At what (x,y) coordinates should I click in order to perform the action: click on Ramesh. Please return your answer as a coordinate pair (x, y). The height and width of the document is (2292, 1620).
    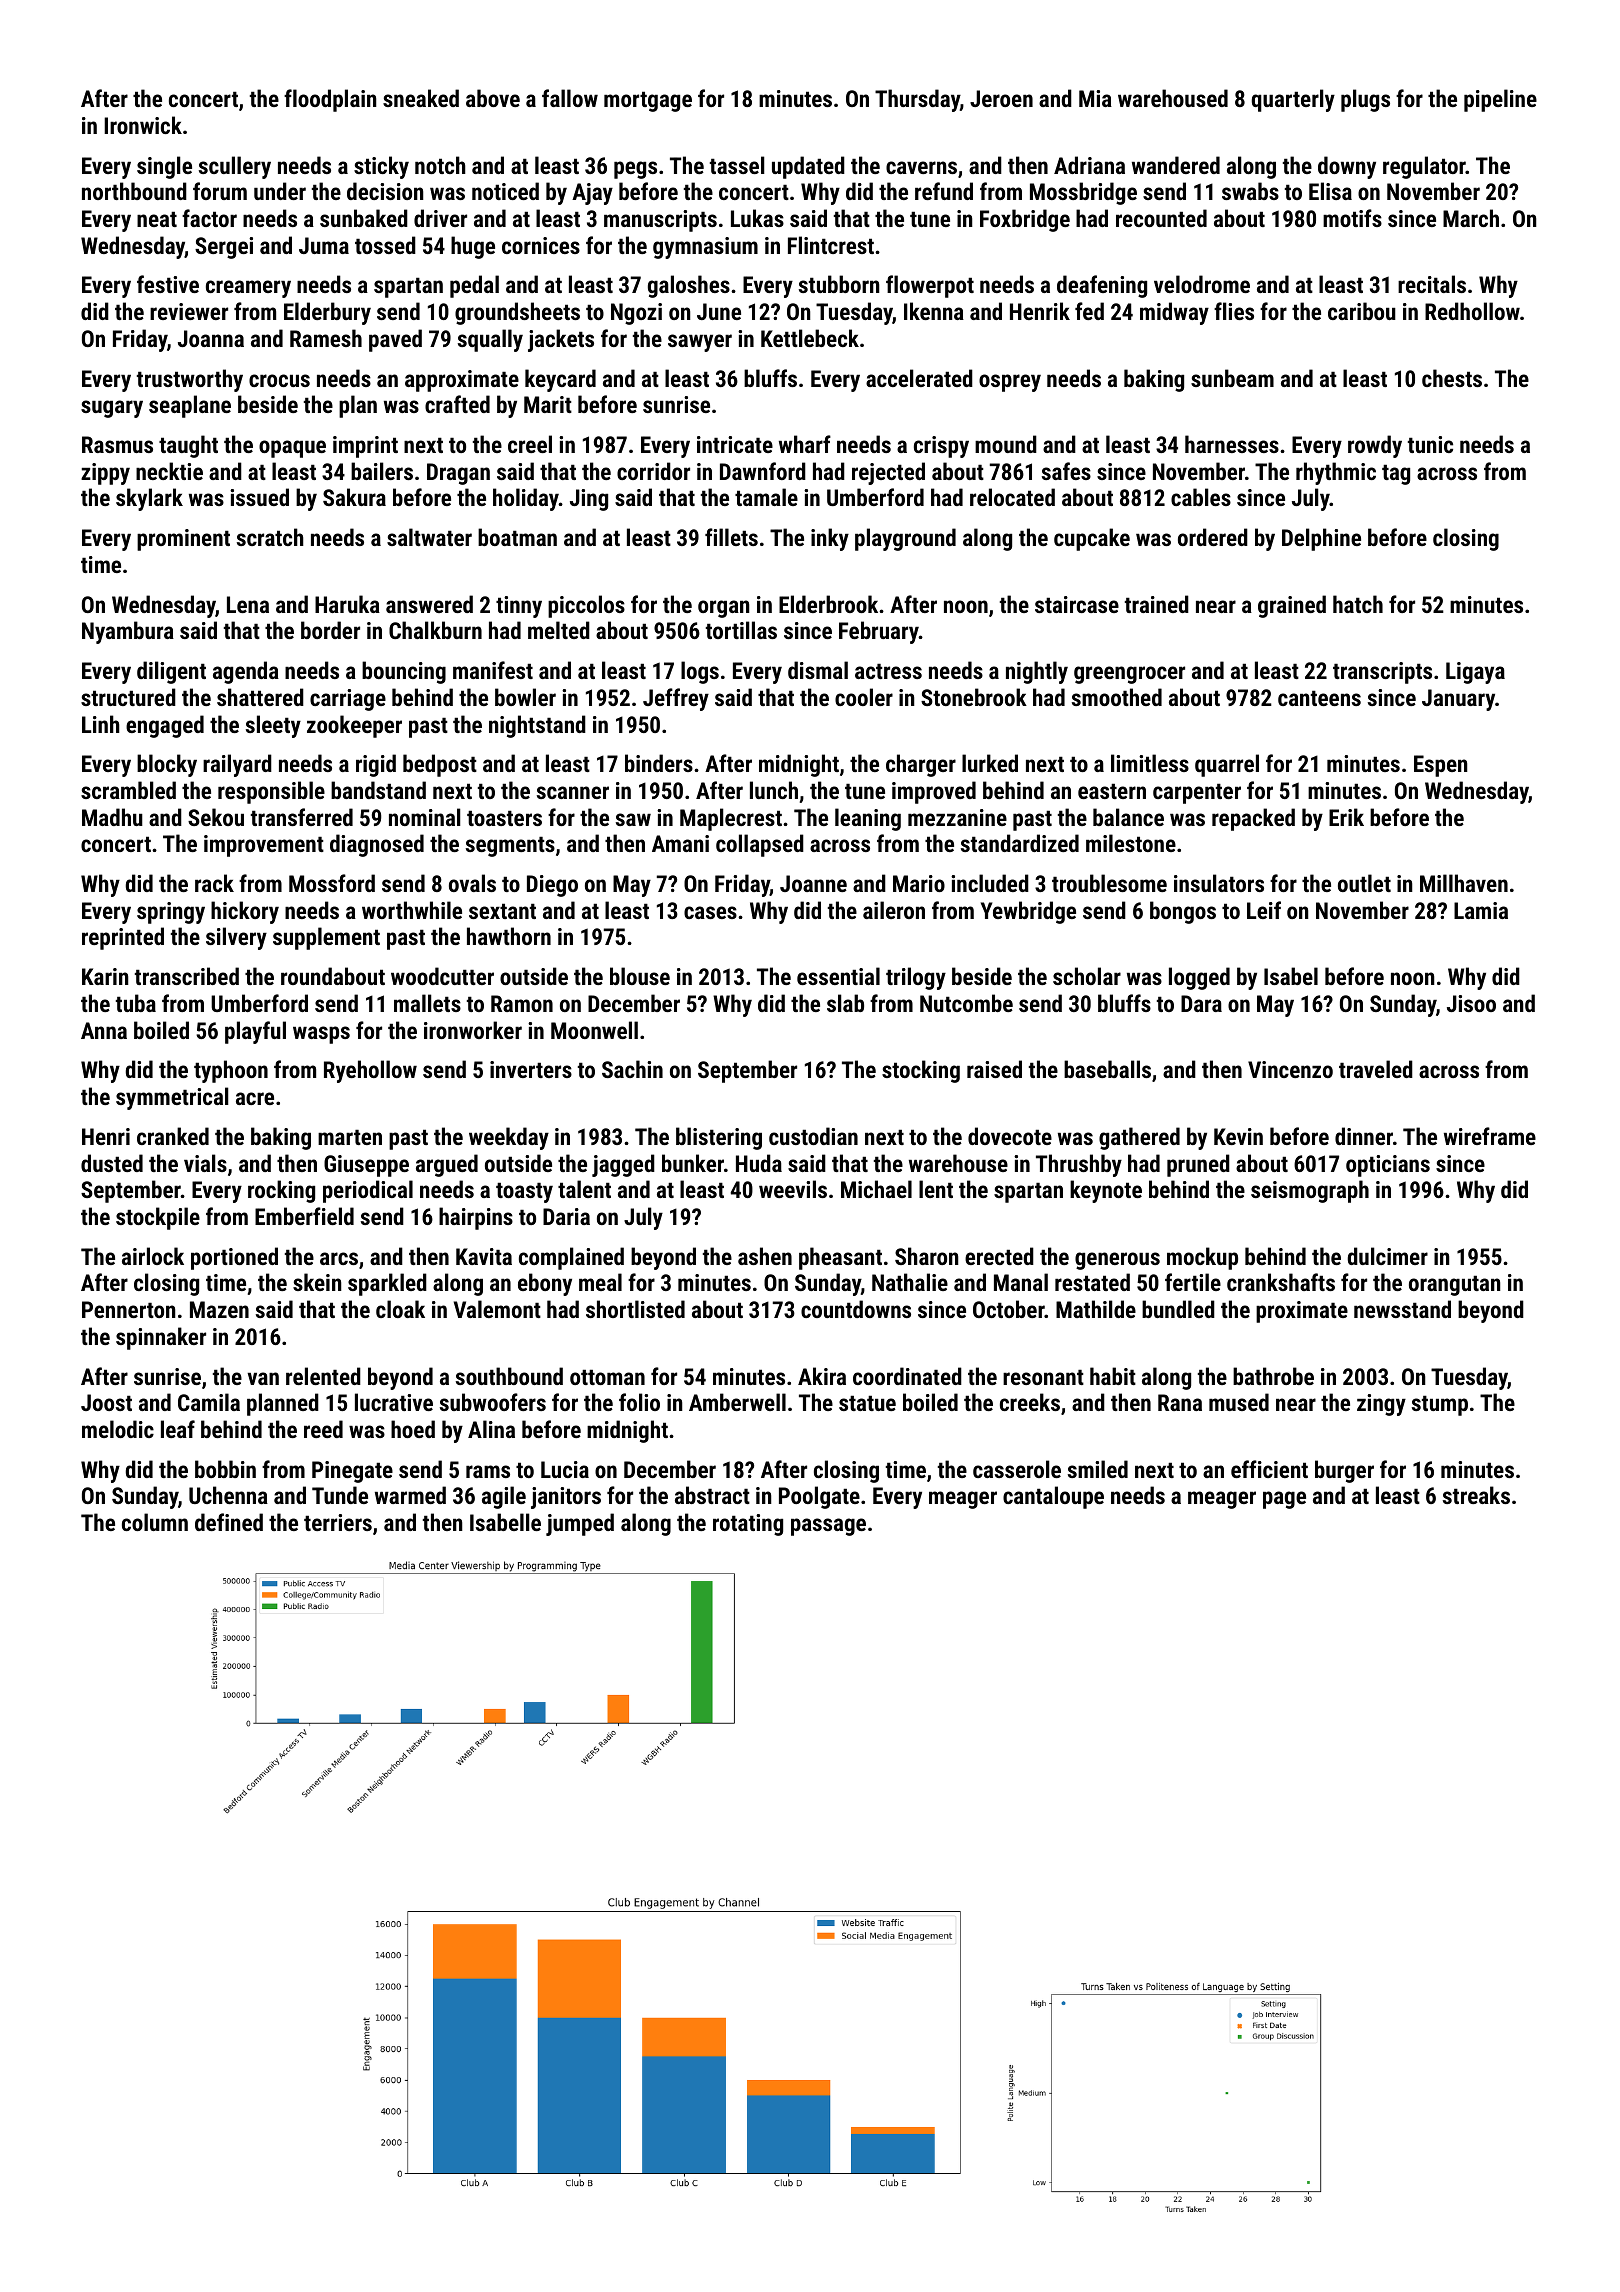
    Looking at the image, I should click on (326, 338).
